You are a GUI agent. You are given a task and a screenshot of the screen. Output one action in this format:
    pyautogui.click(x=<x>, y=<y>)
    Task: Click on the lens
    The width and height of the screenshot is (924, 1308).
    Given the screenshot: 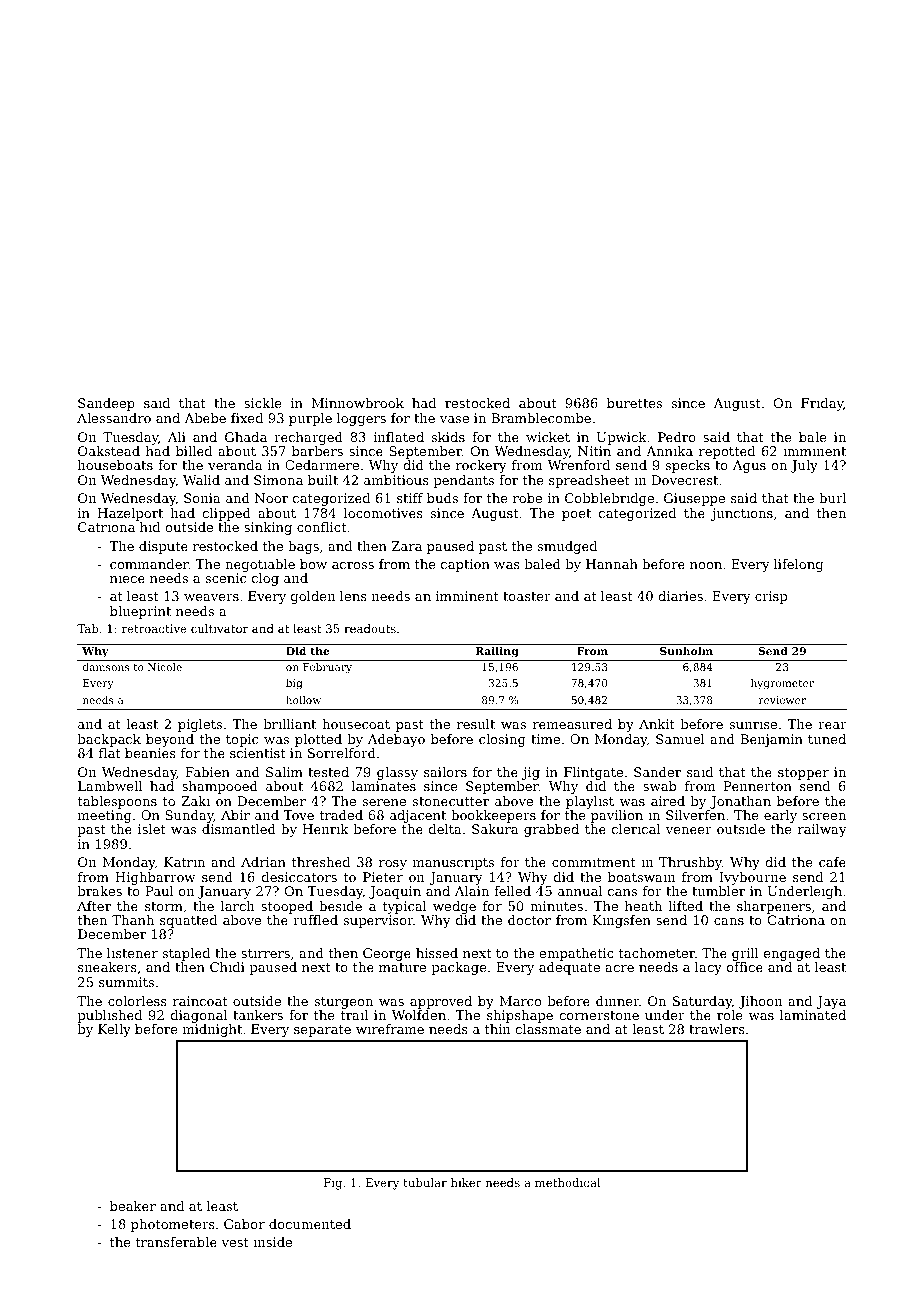 What is the action you would take?
    pyautogui.click(x=353, y=596)
